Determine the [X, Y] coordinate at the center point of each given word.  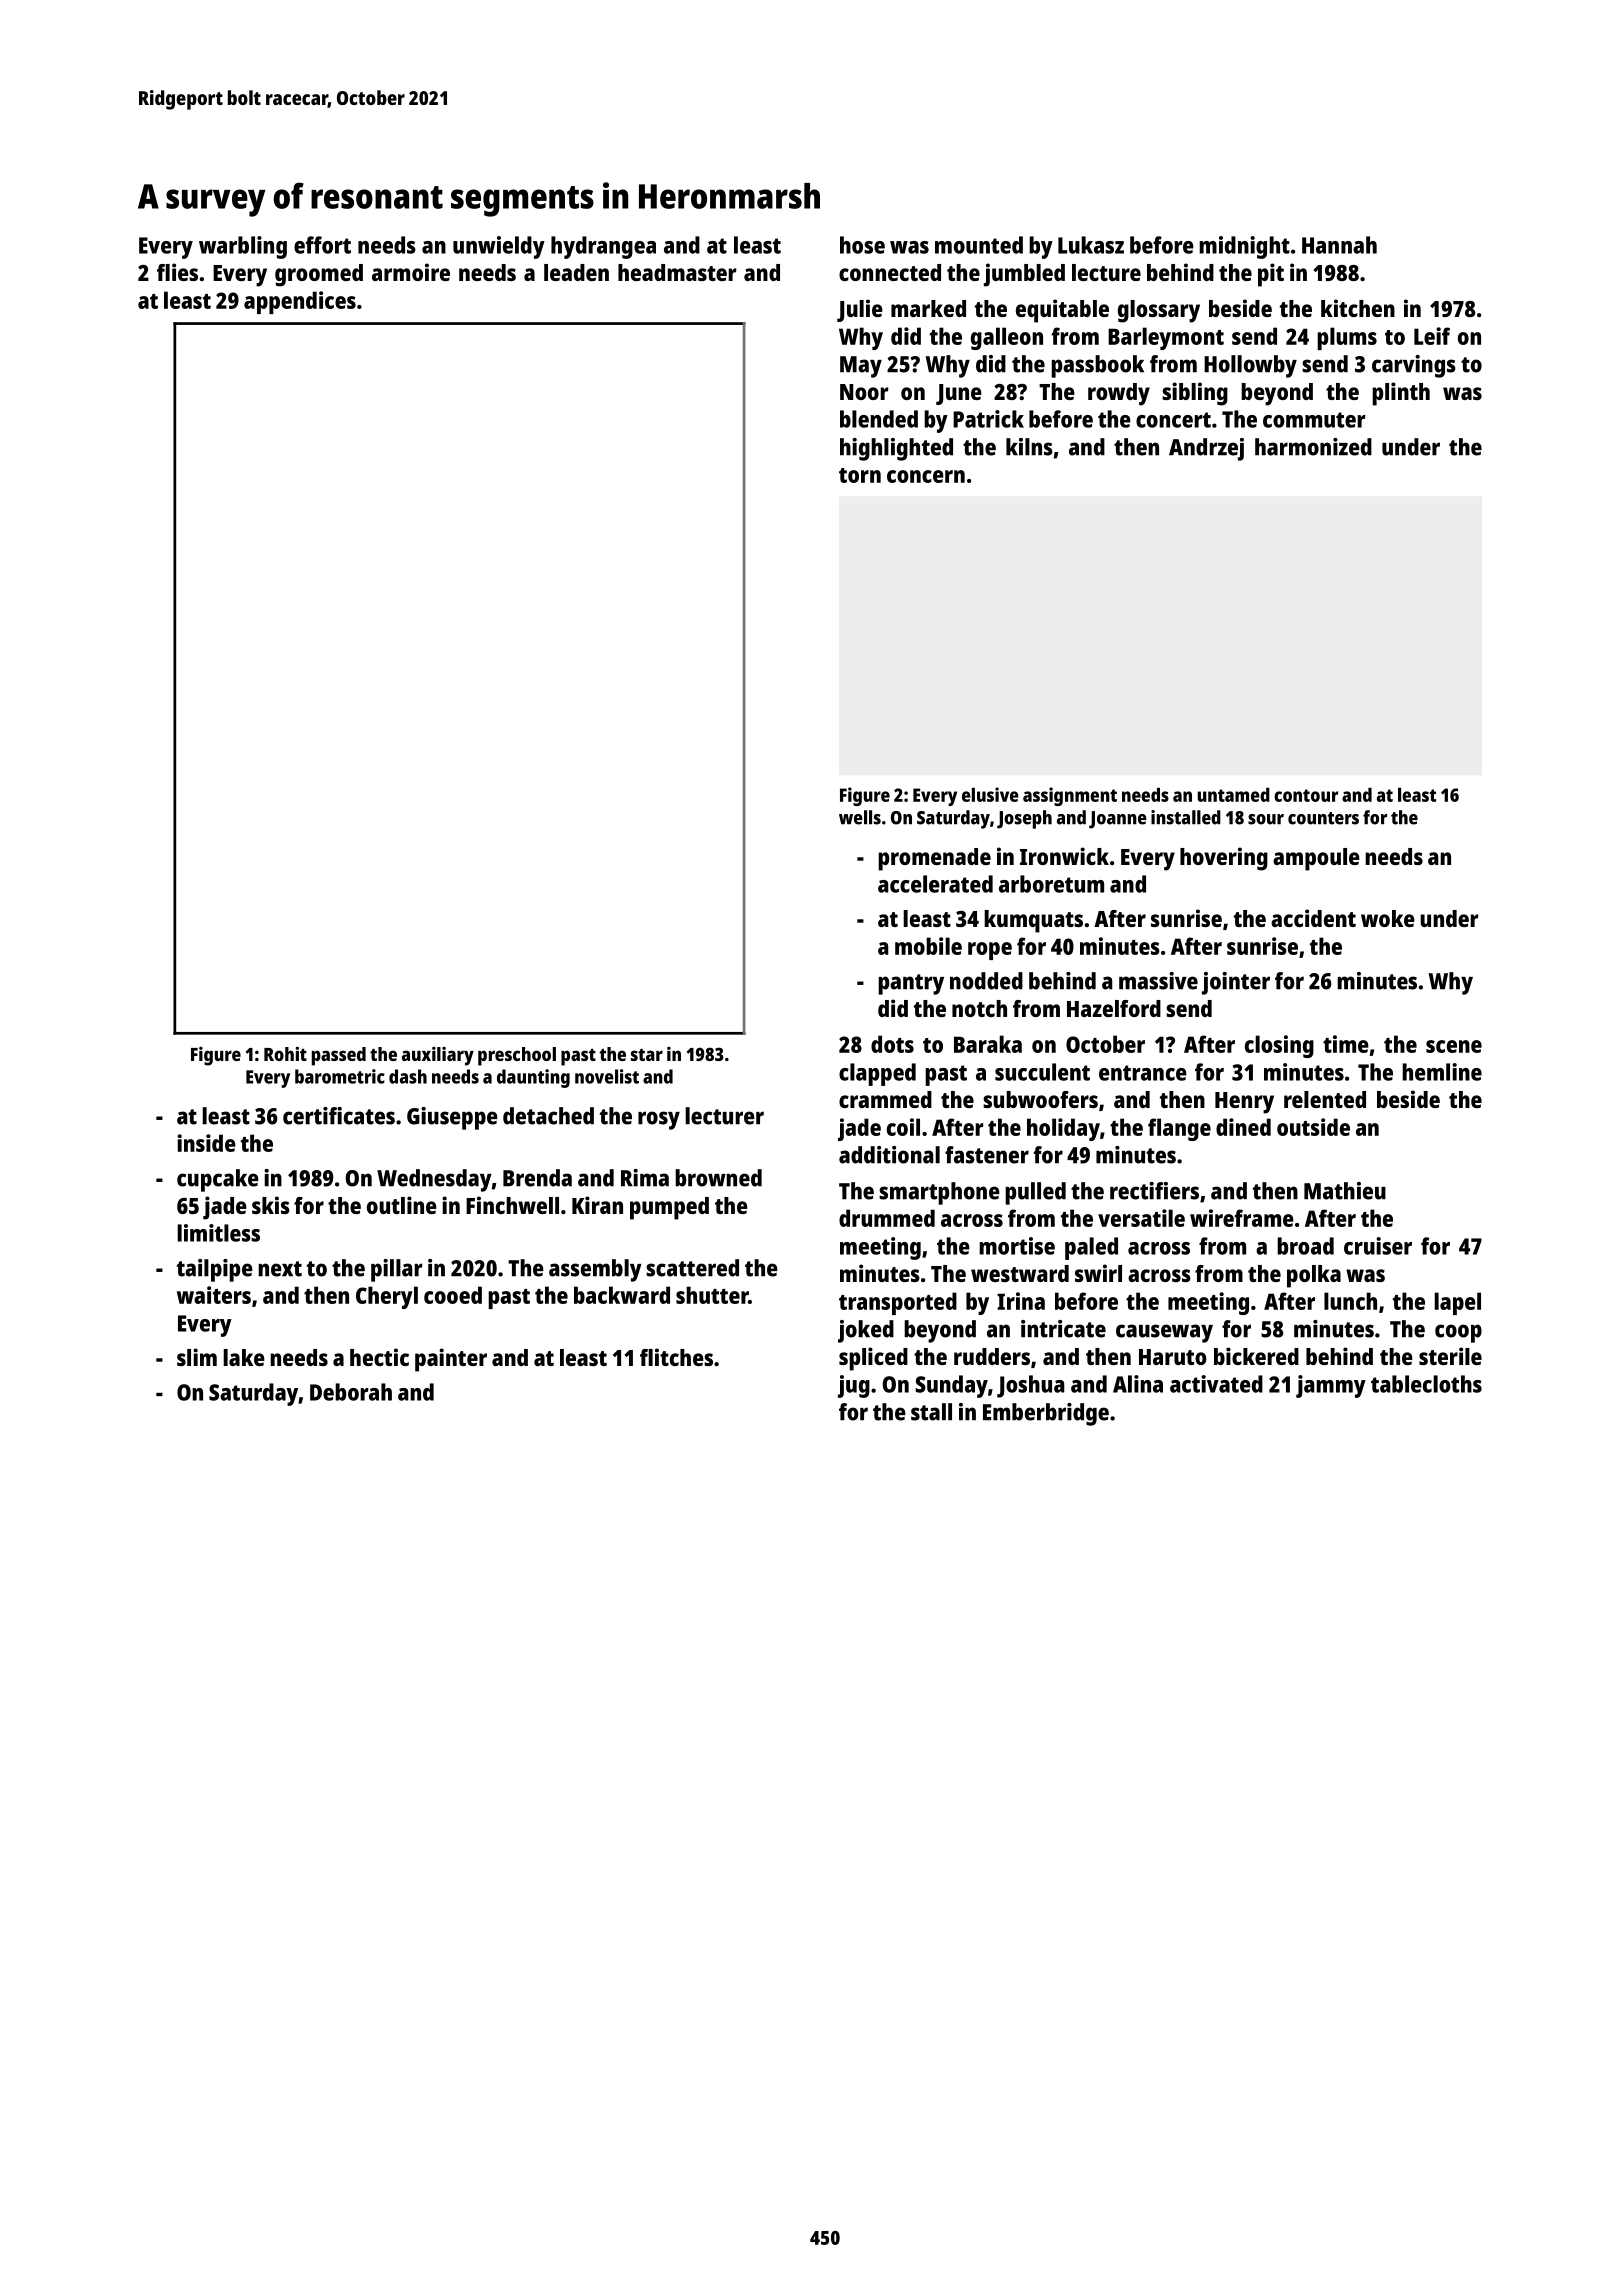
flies [177, 272]
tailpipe [215, 1270]
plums [1347, 338]
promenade [934, 859]
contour [1306, 795]
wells [860, 817]
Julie [860, 310]
